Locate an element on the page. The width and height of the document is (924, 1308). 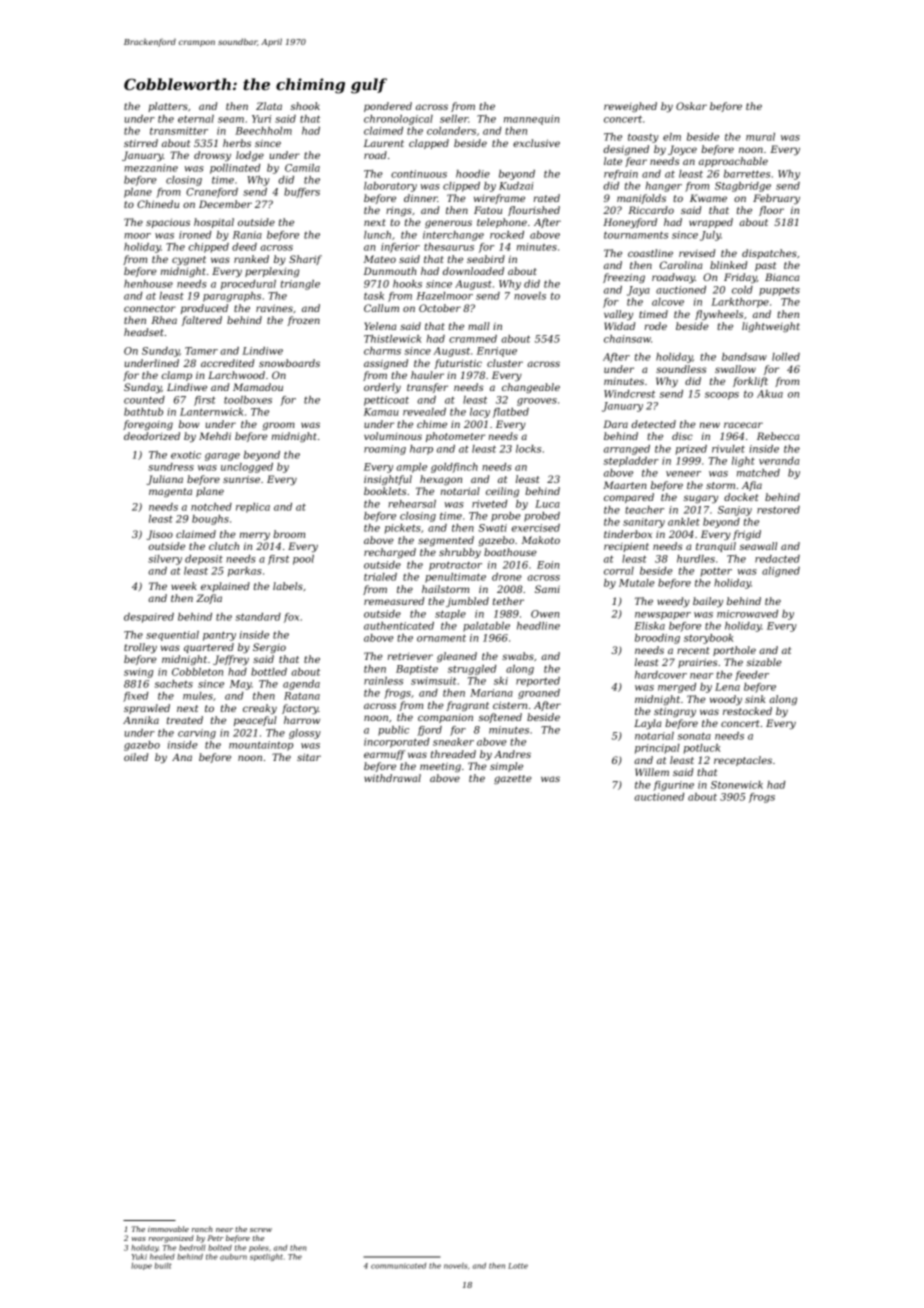
potluck is located at coordinates (702, 749).
